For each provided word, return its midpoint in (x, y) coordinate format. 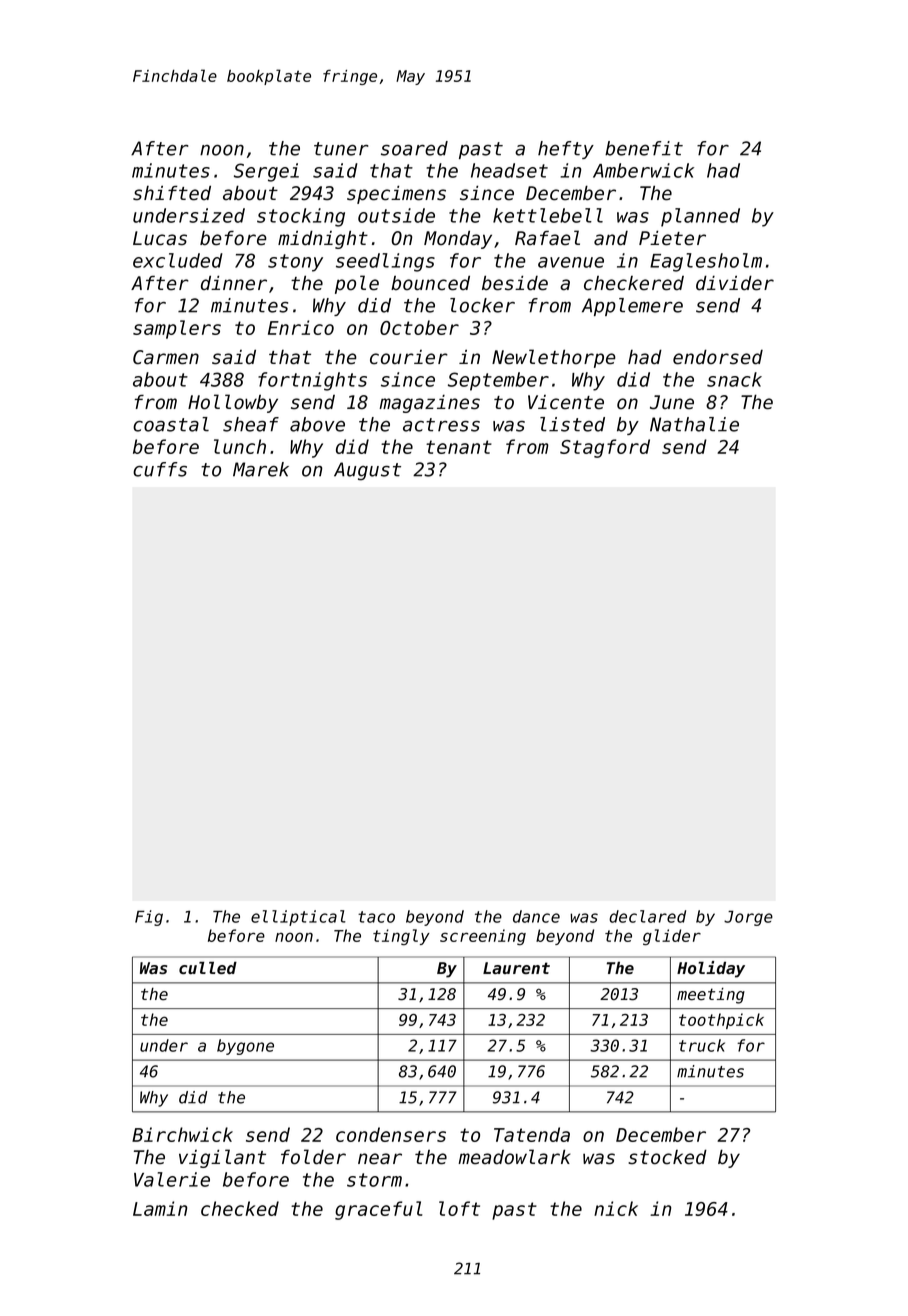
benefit (644, 148)
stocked (667, 1157)
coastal (171, 424)
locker (482, 305)
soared (414, 148)
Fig (149, 918)
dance (536, 916)
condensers (391, 1134)
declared (647, 916)
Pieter (672, 238)
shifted (172, 193)
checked (240, 1208)
